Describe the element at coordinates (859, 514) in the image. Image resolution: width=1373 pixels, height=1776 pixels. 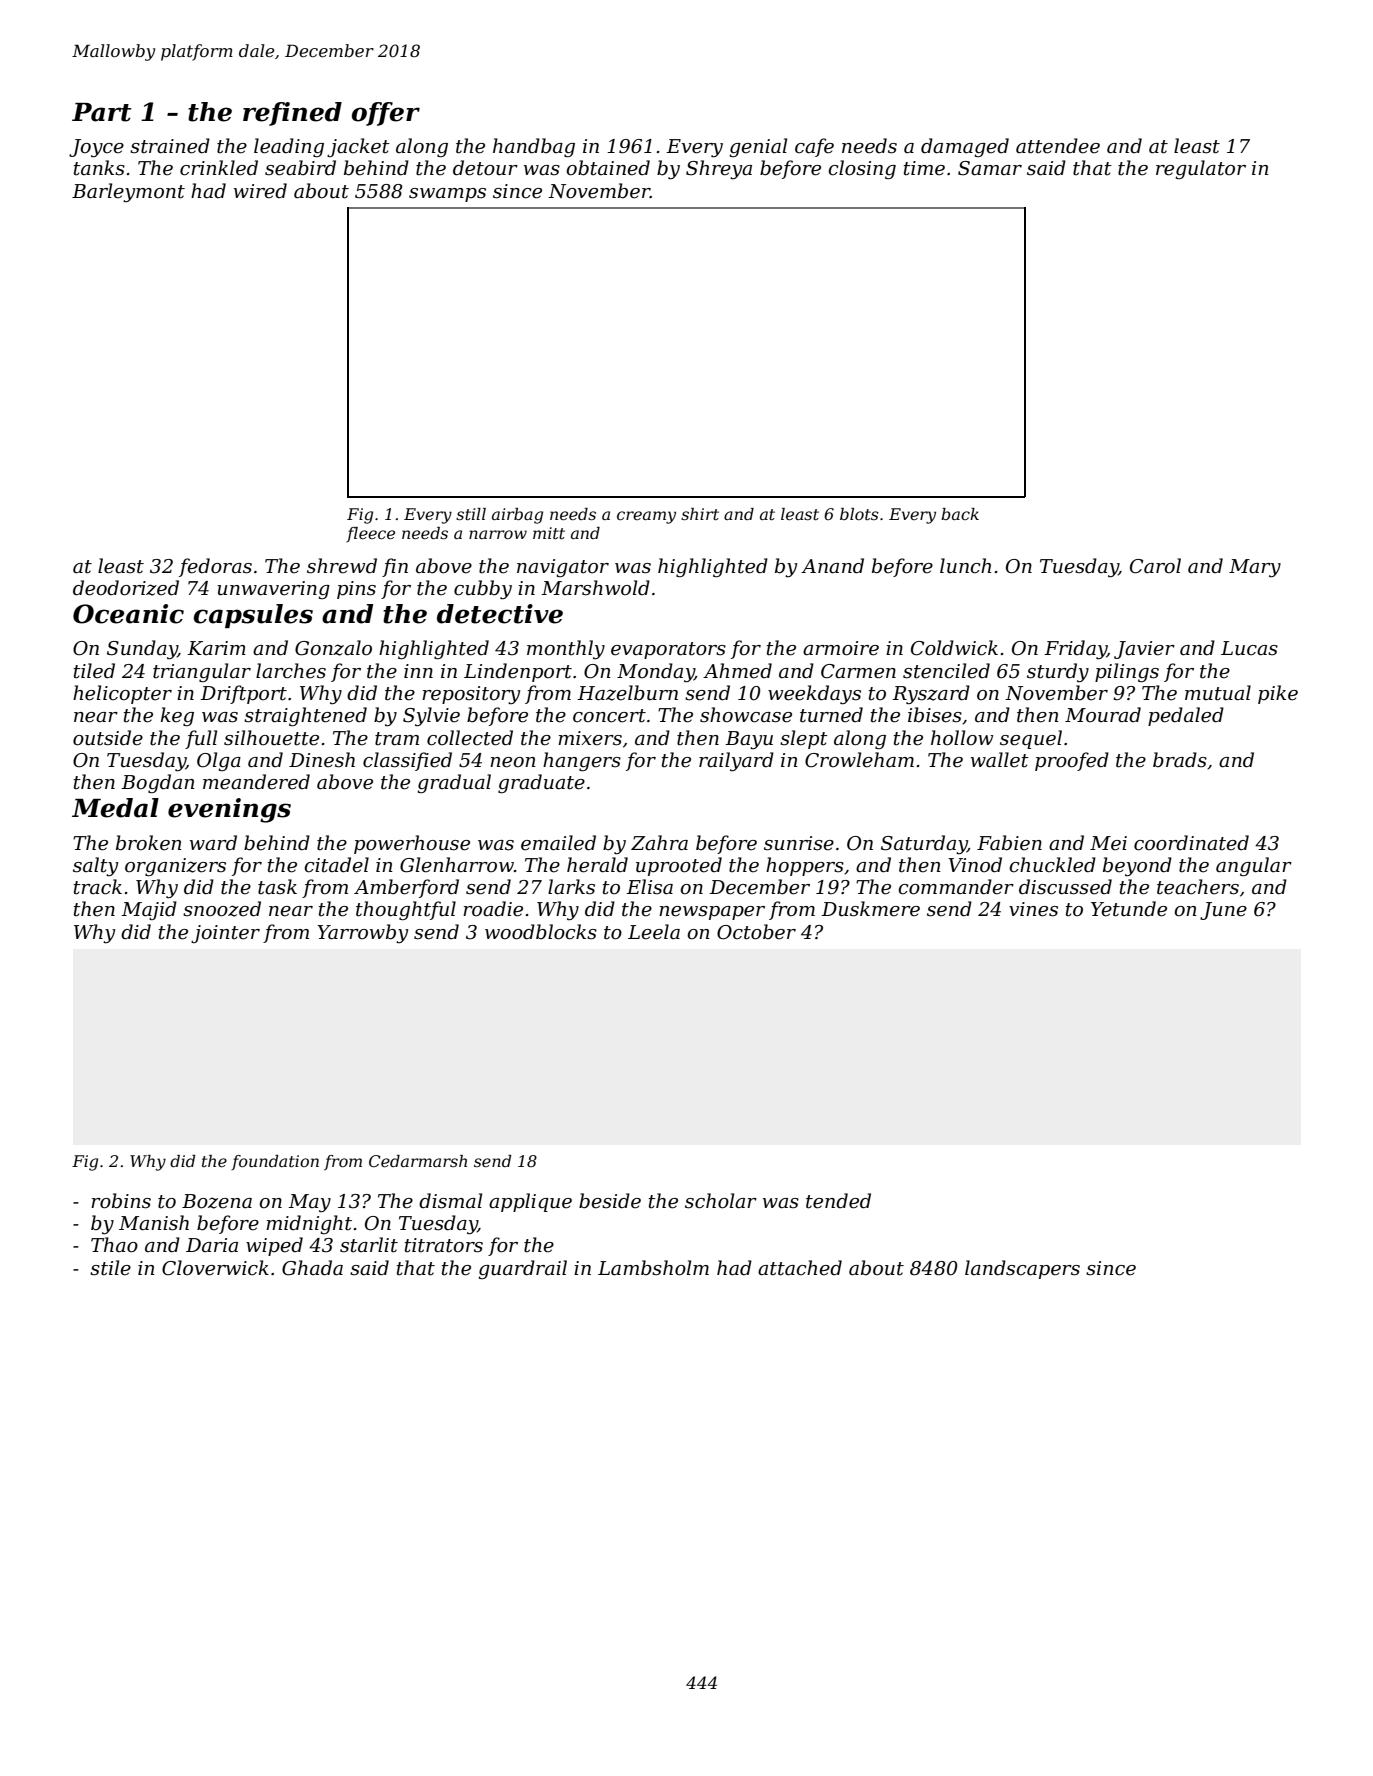
I see `blots` at that location.
